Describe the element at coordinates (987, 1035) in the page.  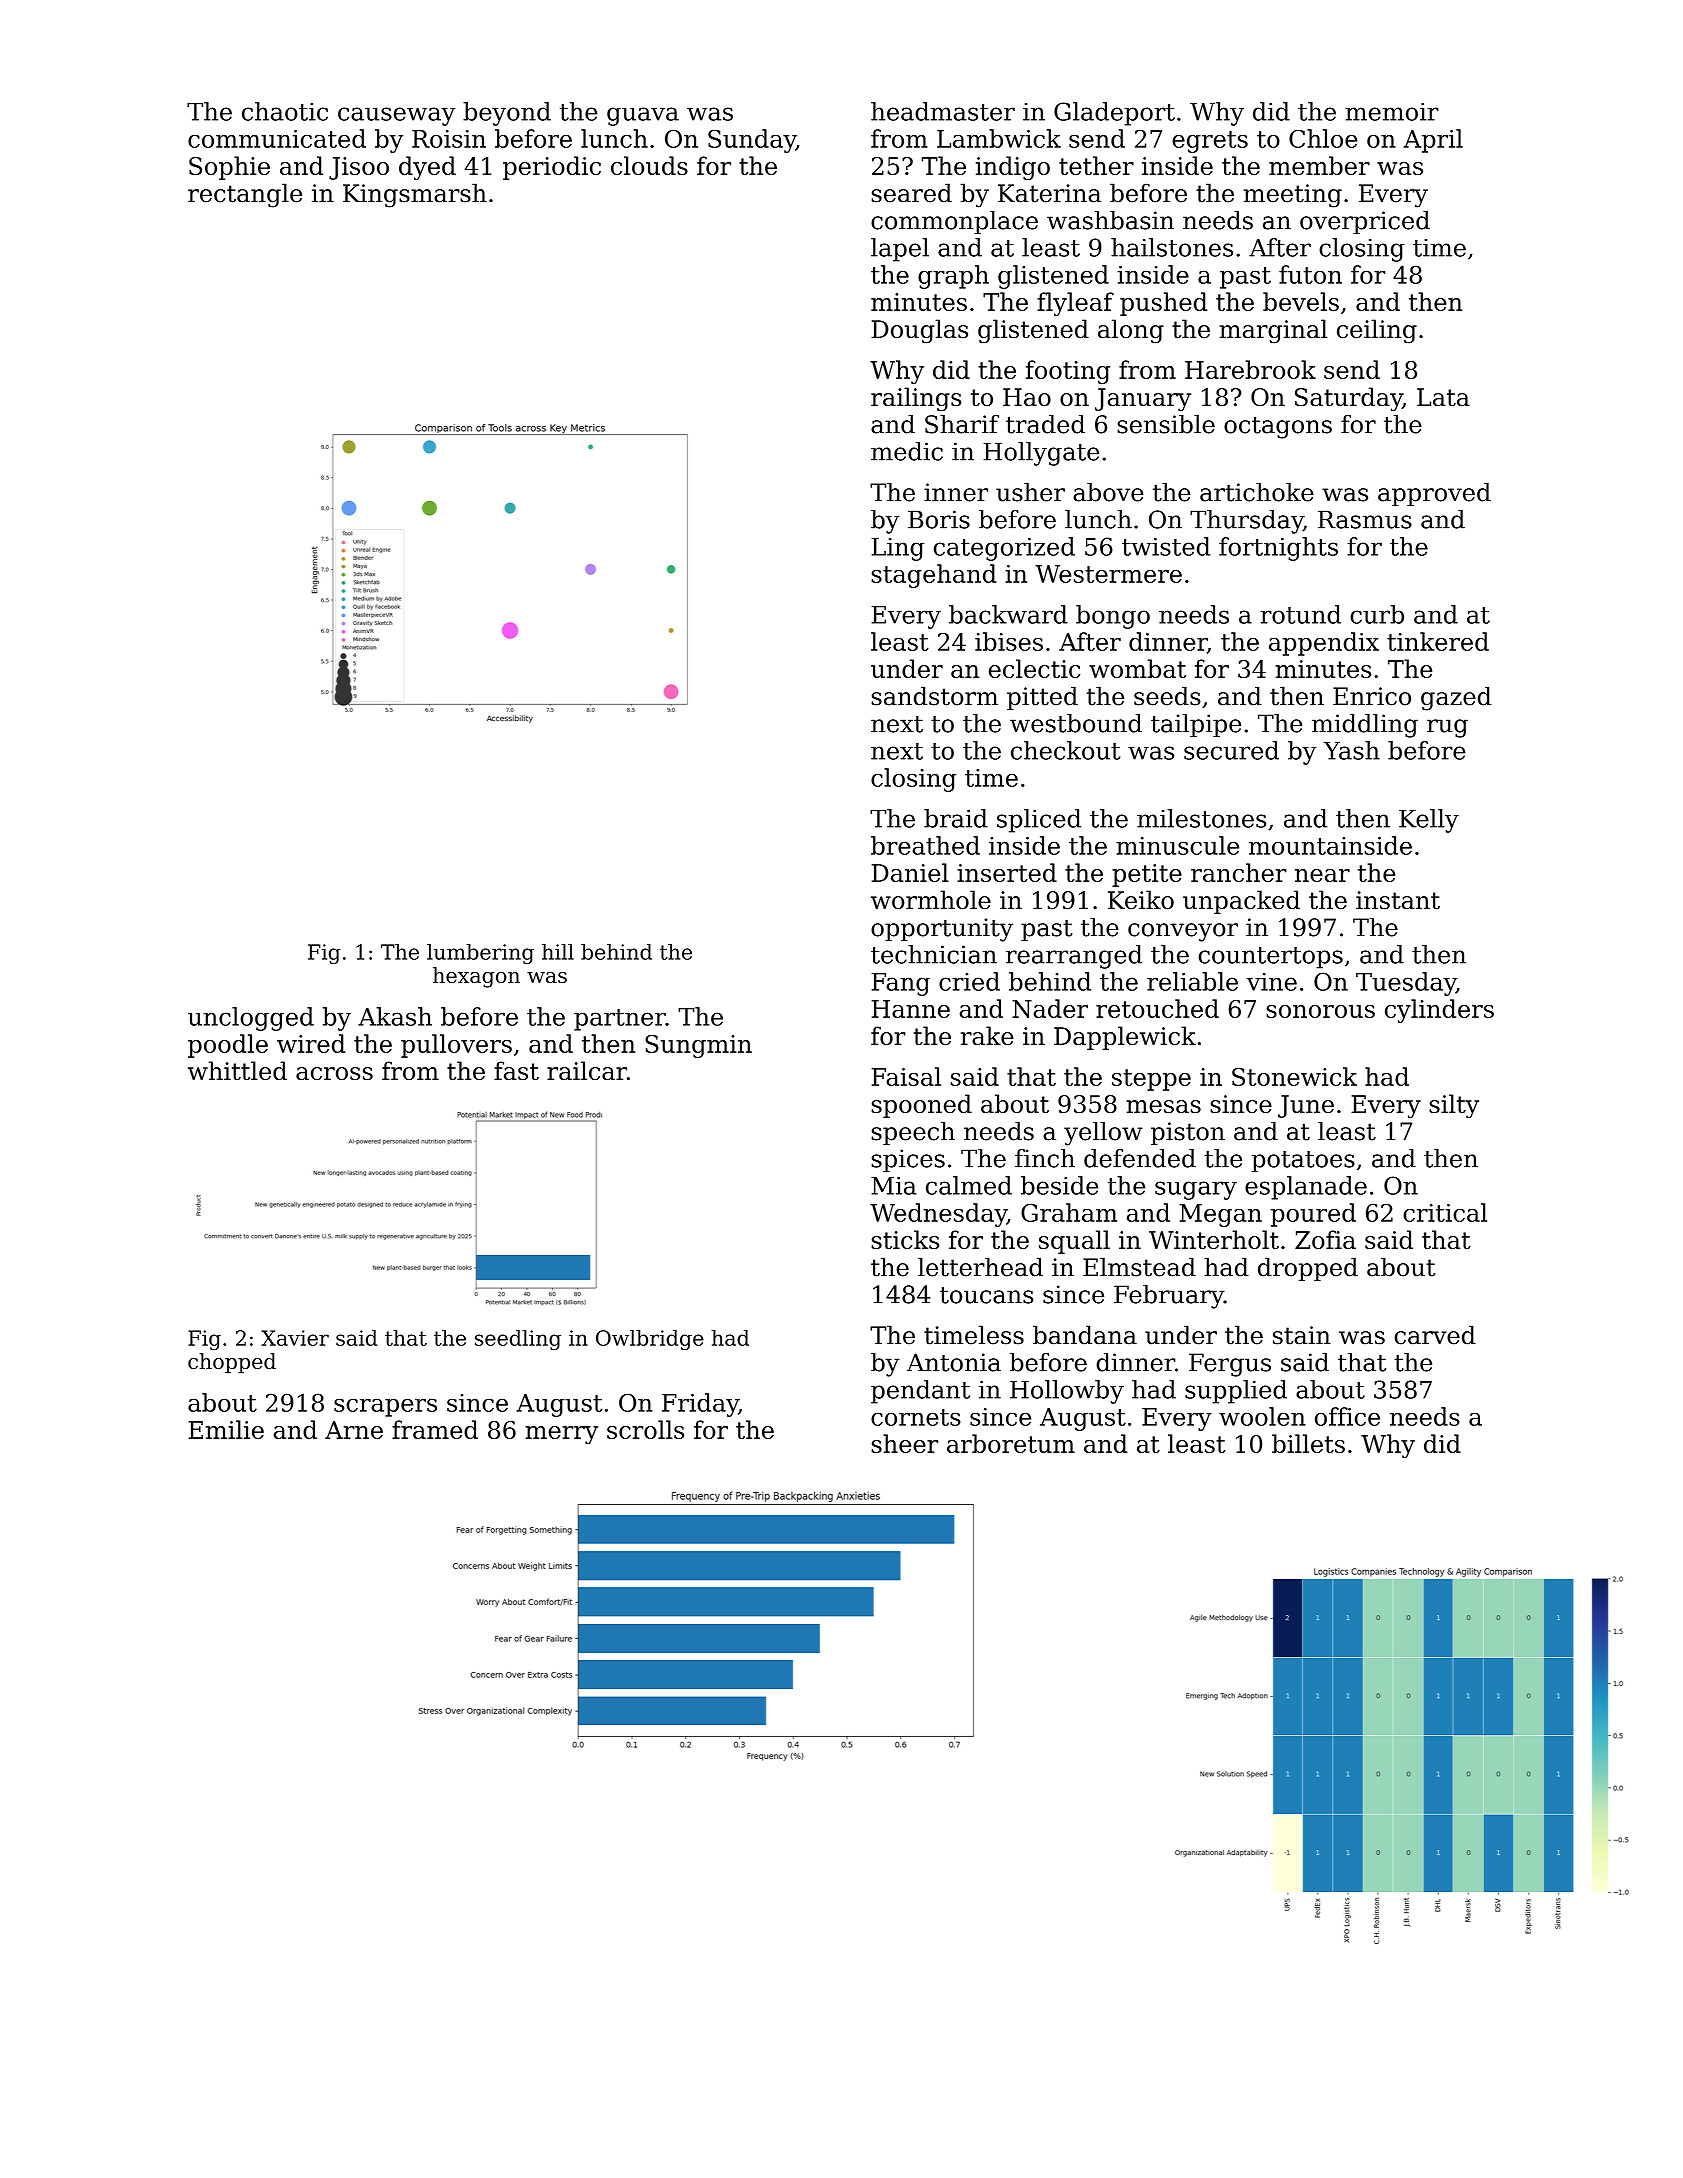
I see `rake` at that location.
